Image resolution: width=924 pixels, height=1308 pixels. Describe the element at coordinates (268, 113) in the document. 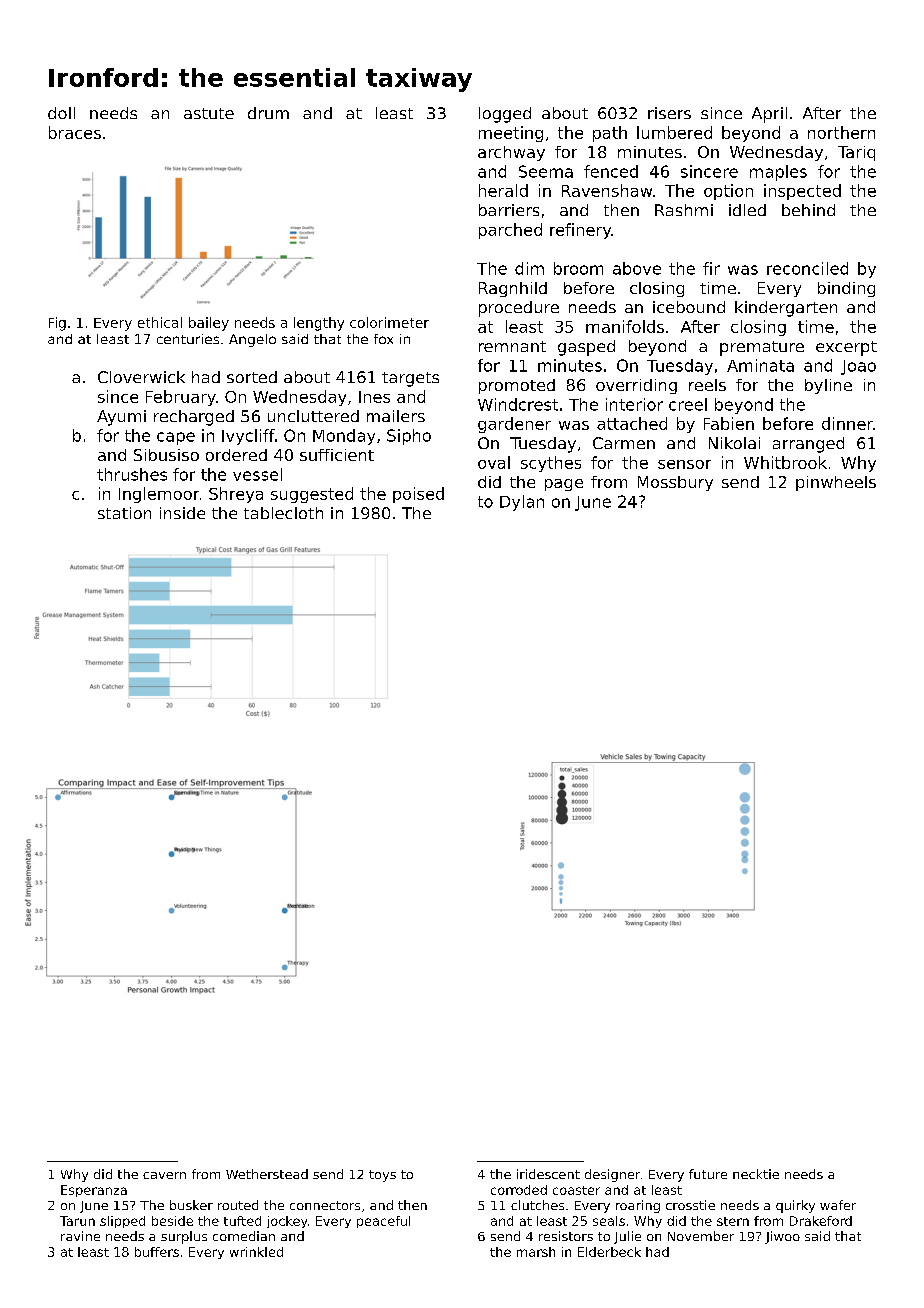

I see `drum` at that location.
